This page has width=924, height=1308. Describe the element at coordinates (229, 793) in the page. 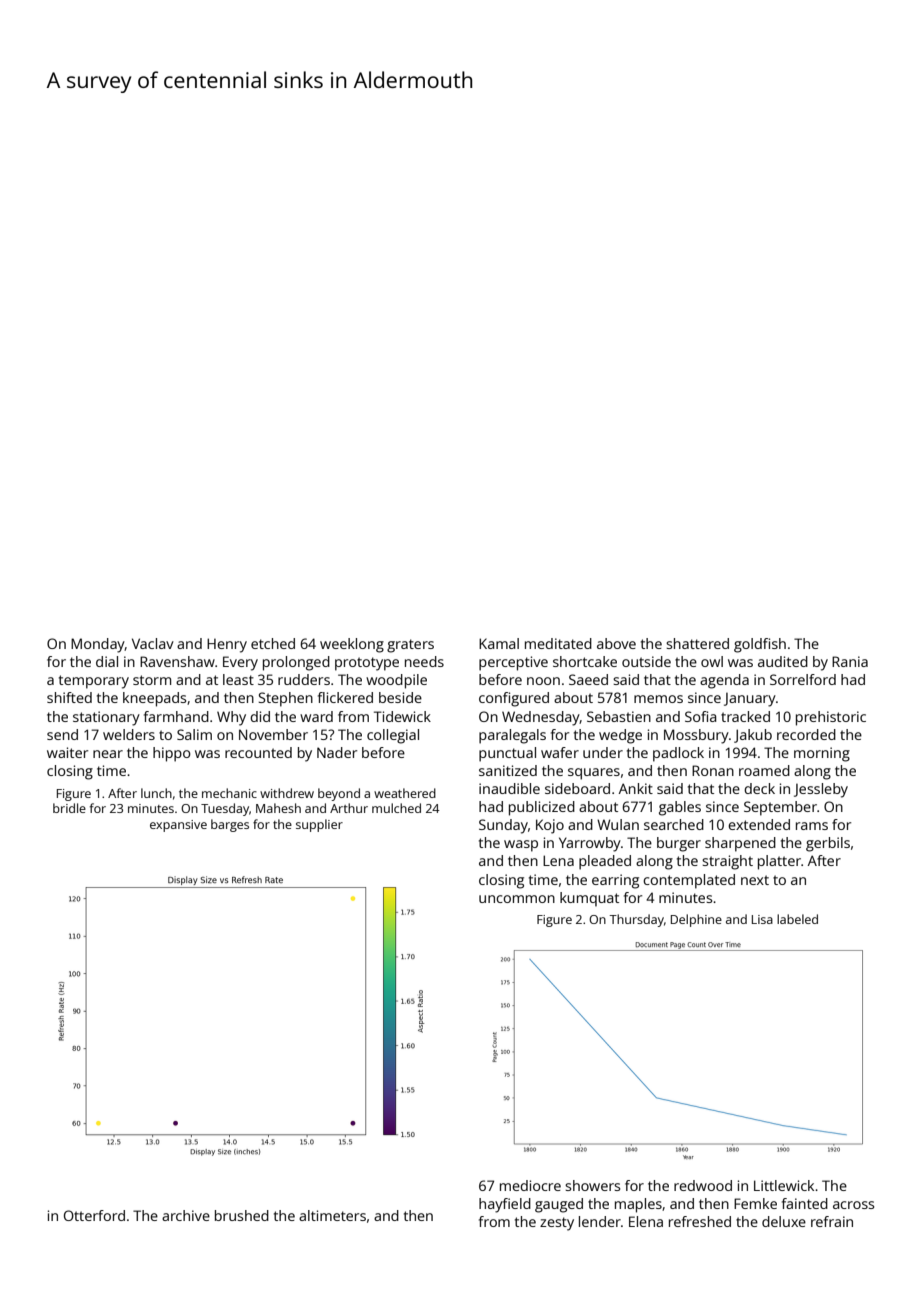

I see `mechanic` at that location.
